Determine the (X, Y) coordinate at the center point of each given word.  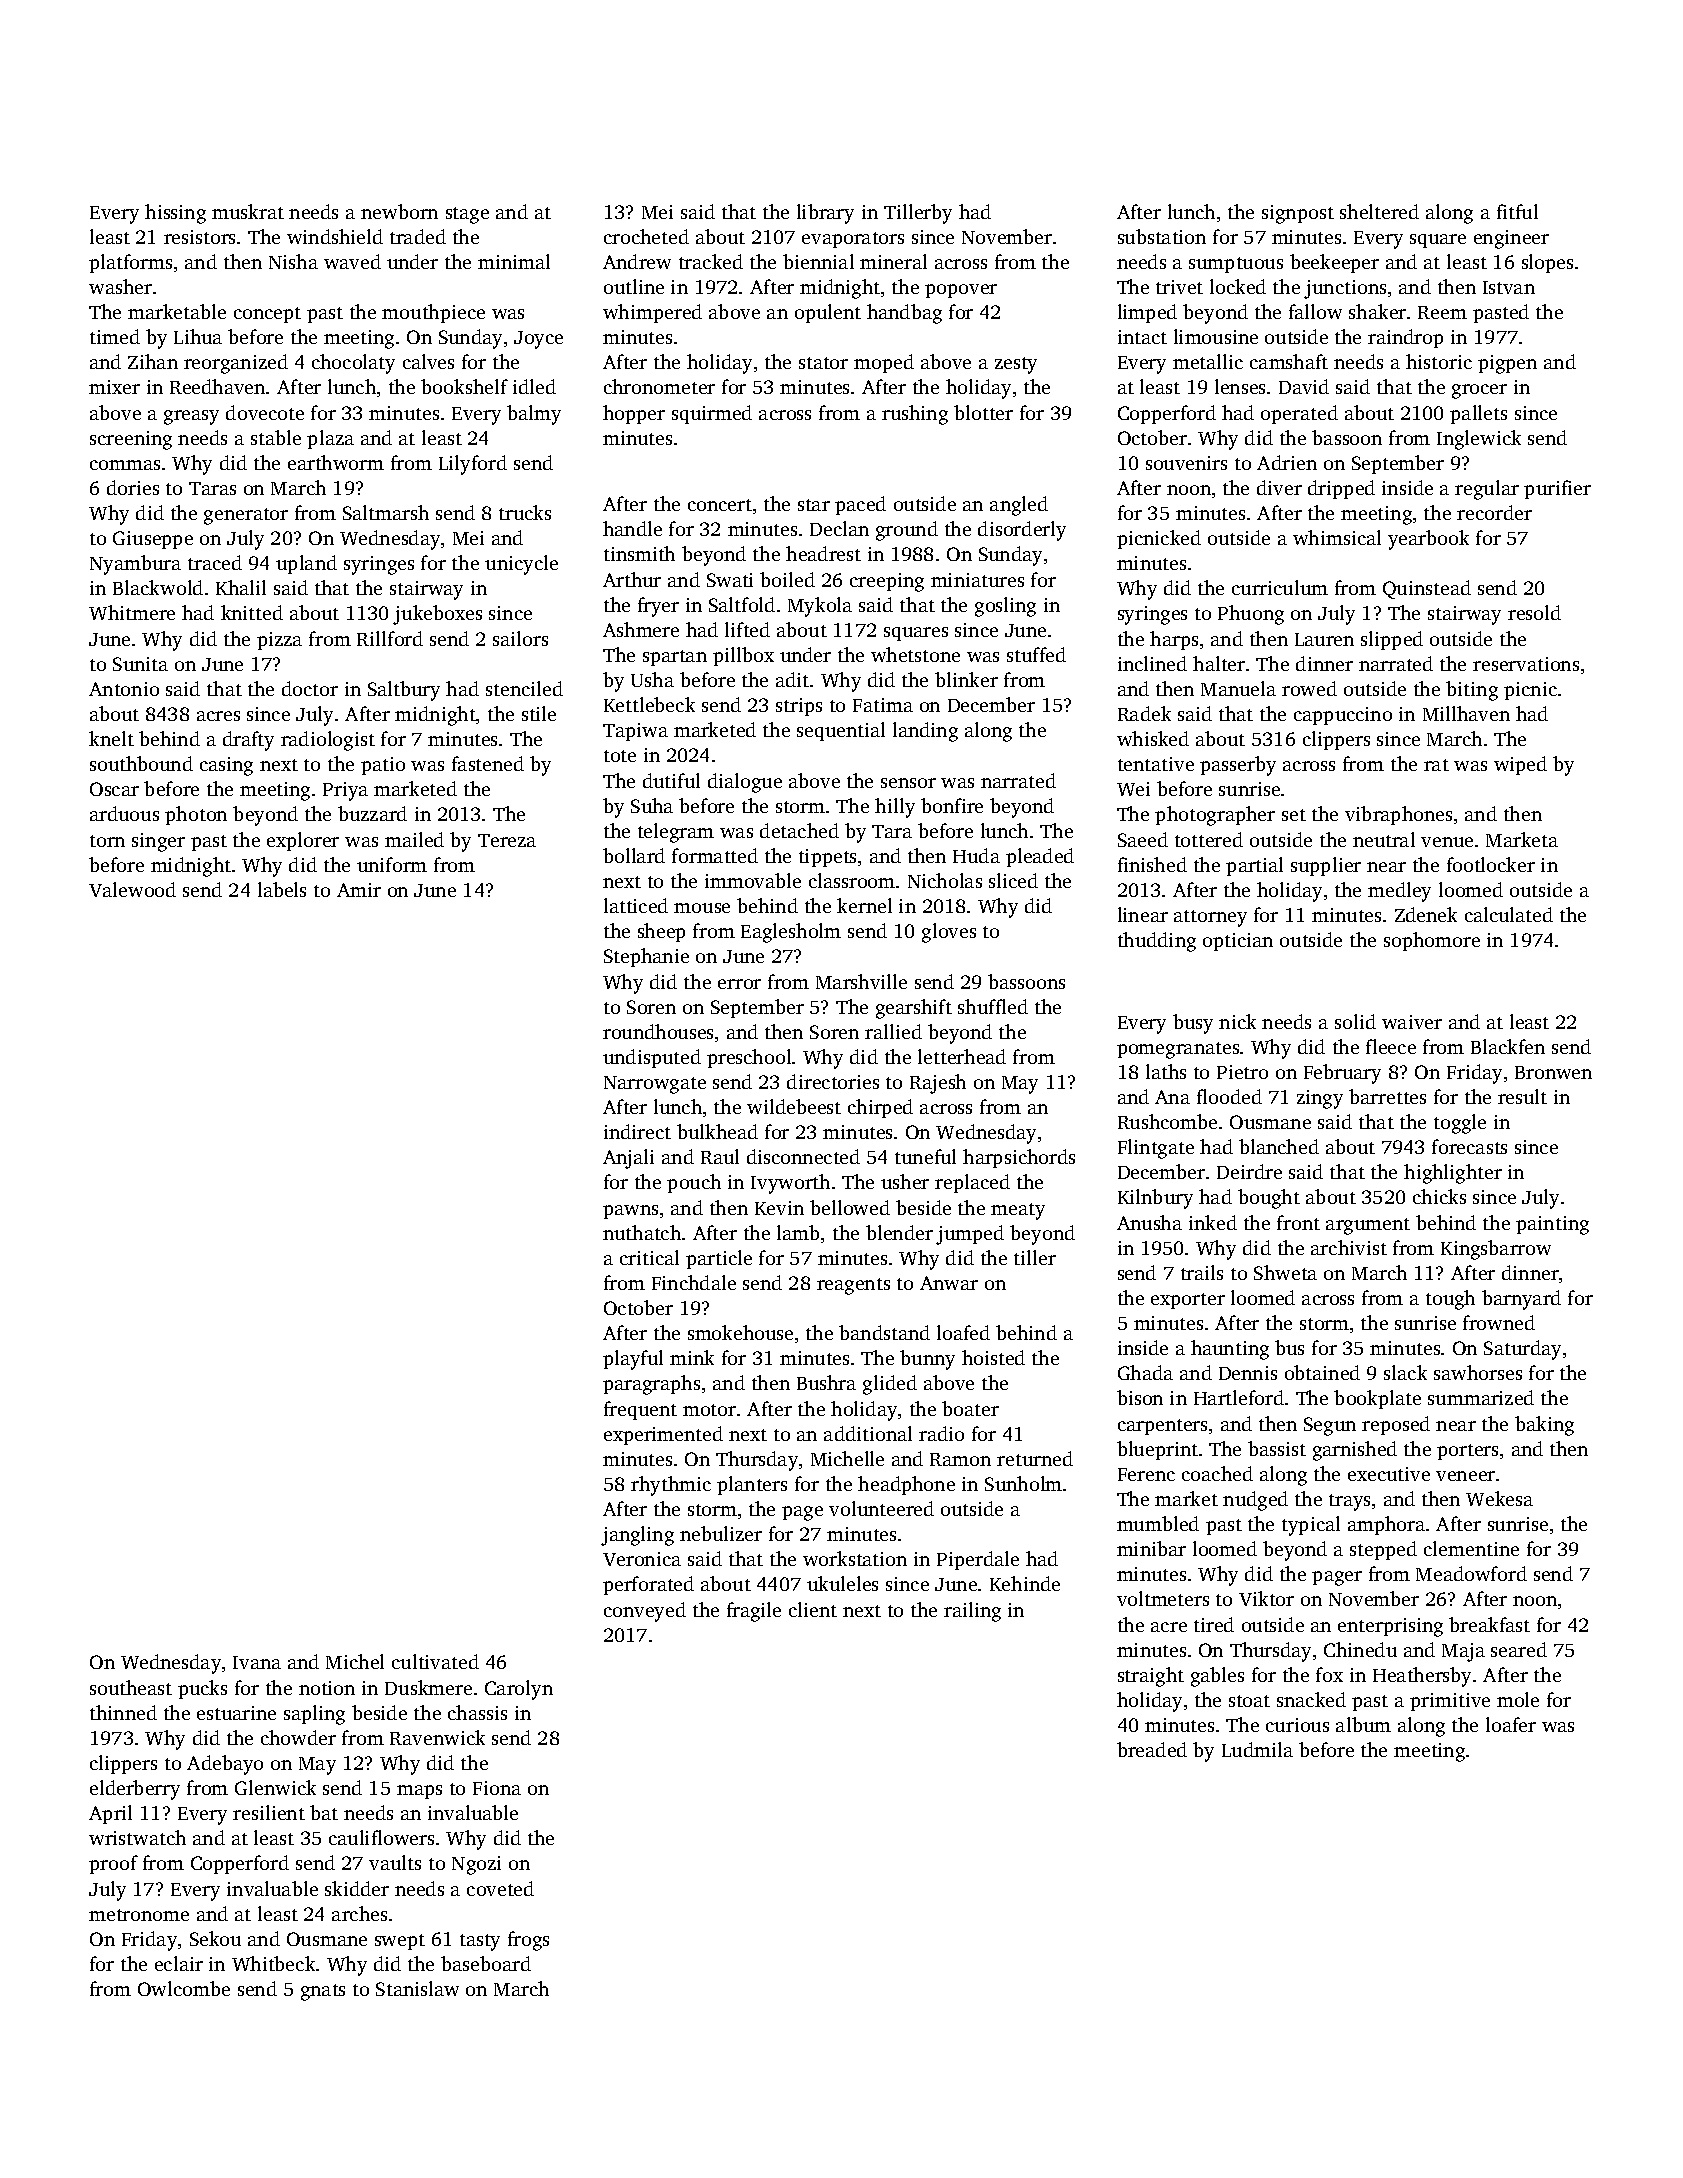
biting (1472, 691)
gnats (323, 1992)
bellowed (850, 1207)
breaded (1152, 1749)
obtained (1322, 1372)
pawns (630, 1212)
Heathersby (1422, 1677)
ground (907, 531)
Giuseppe (153, 540)
